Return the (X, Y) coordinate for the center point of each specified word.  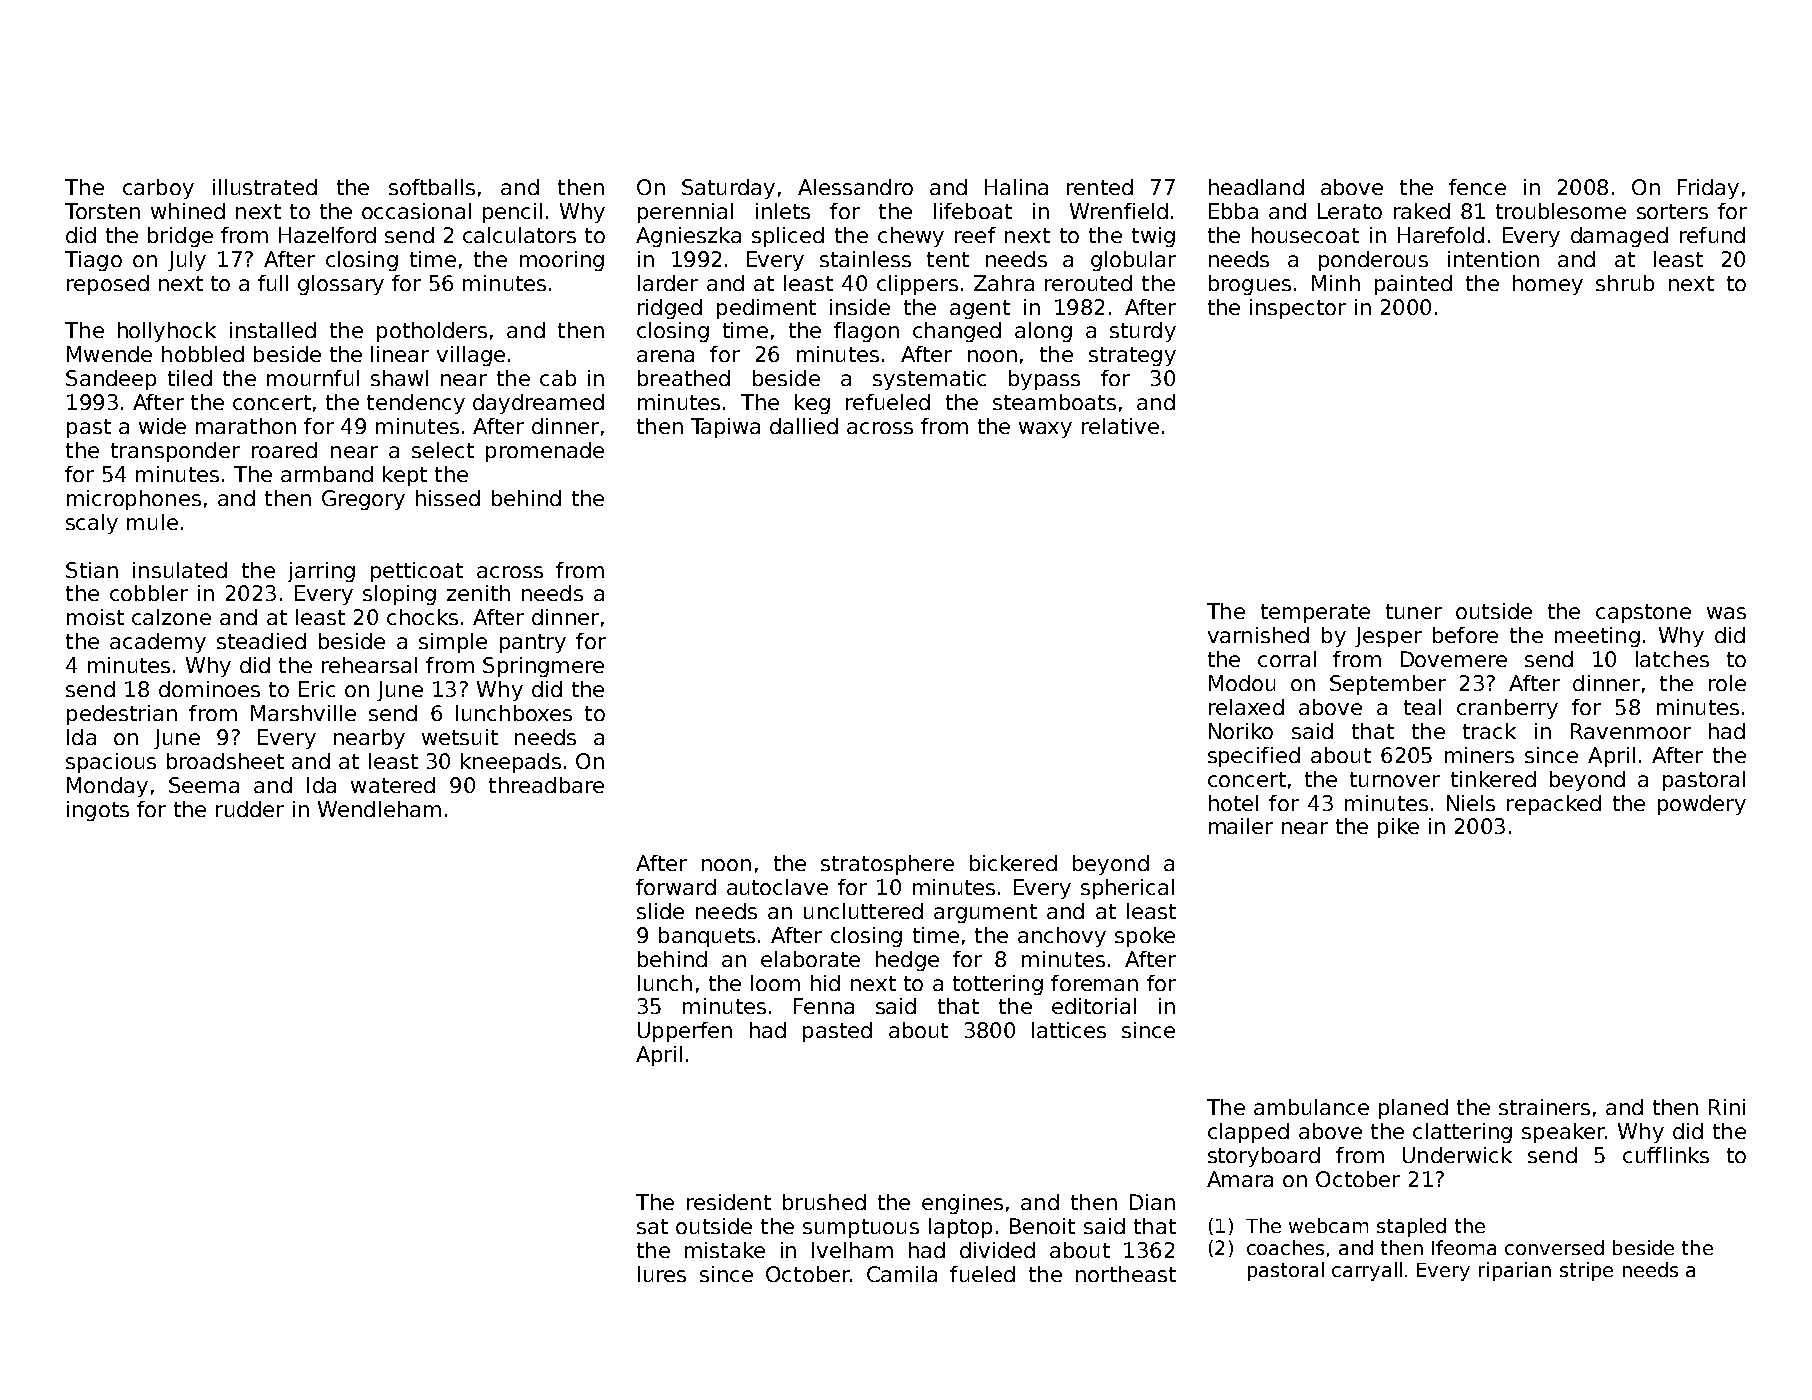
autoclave (777, 887)
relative (1120, 426)
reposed (108, 285)
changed (957, 332)
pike (1398, 828)
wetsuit (460, 737)
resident (729, 1202)
